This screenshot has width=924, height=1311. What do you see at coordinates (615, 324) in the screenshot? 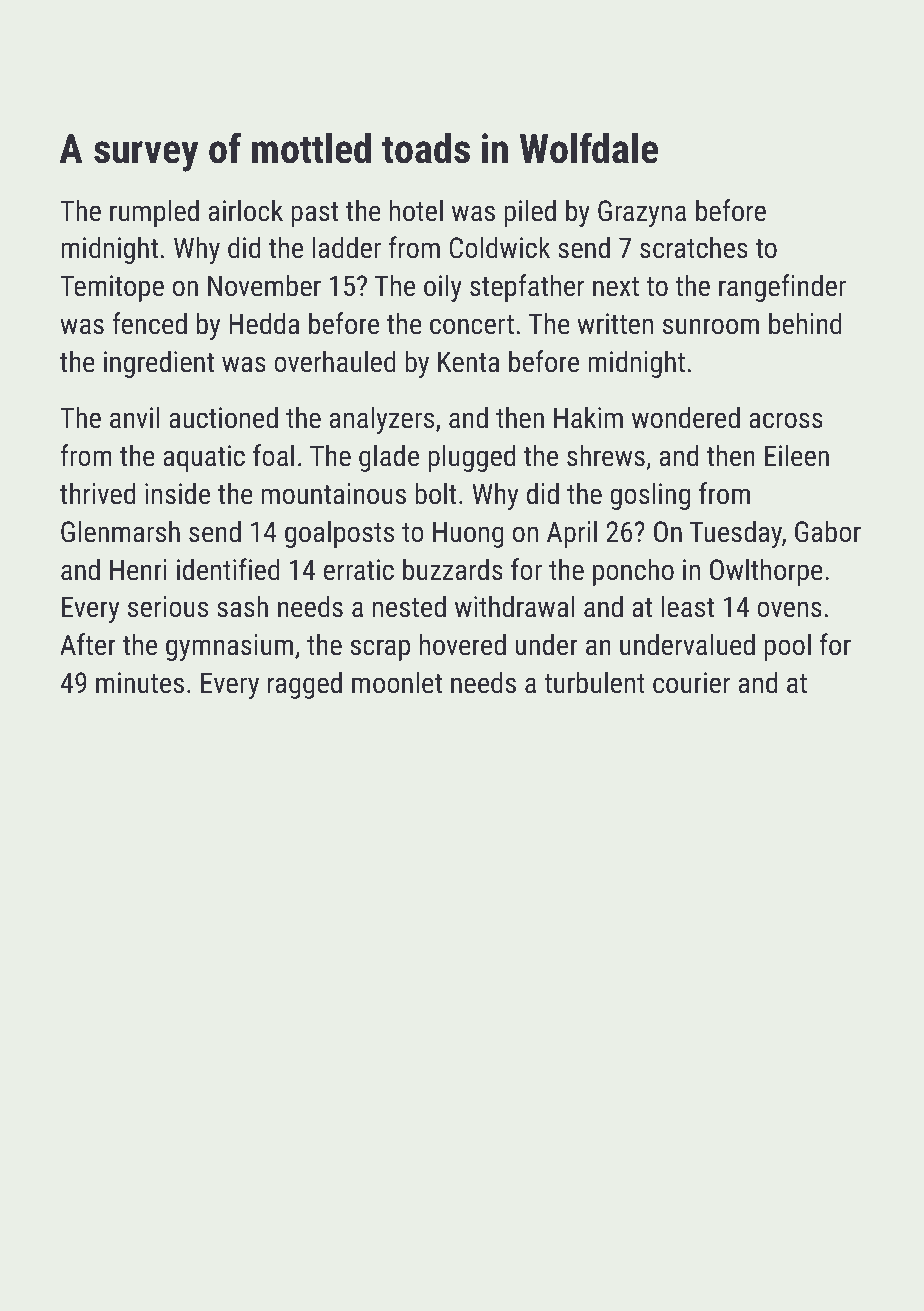
I see `written` at bounding box center [615, 324].
